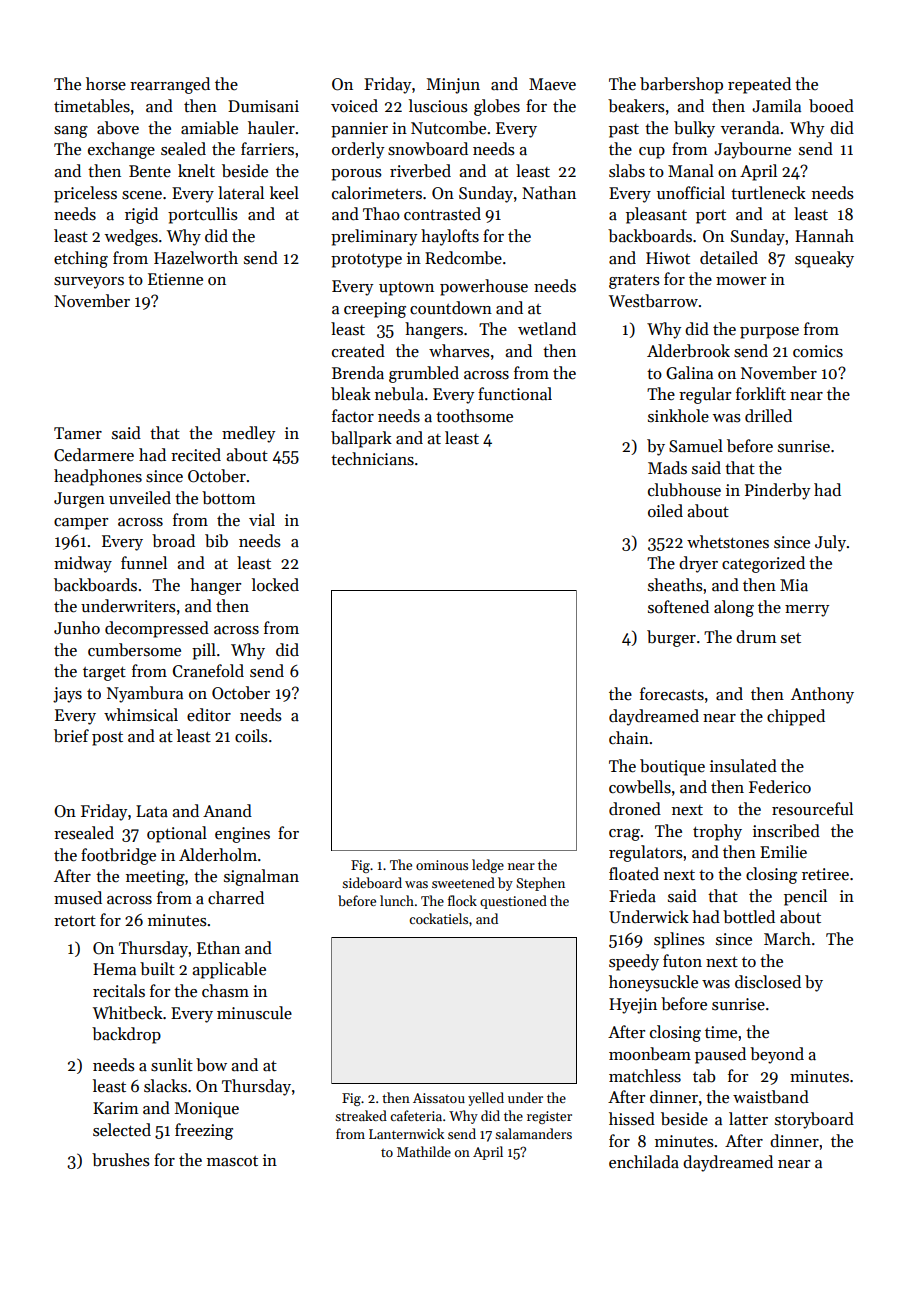  I want to click on oiled, so click(665, 510).
